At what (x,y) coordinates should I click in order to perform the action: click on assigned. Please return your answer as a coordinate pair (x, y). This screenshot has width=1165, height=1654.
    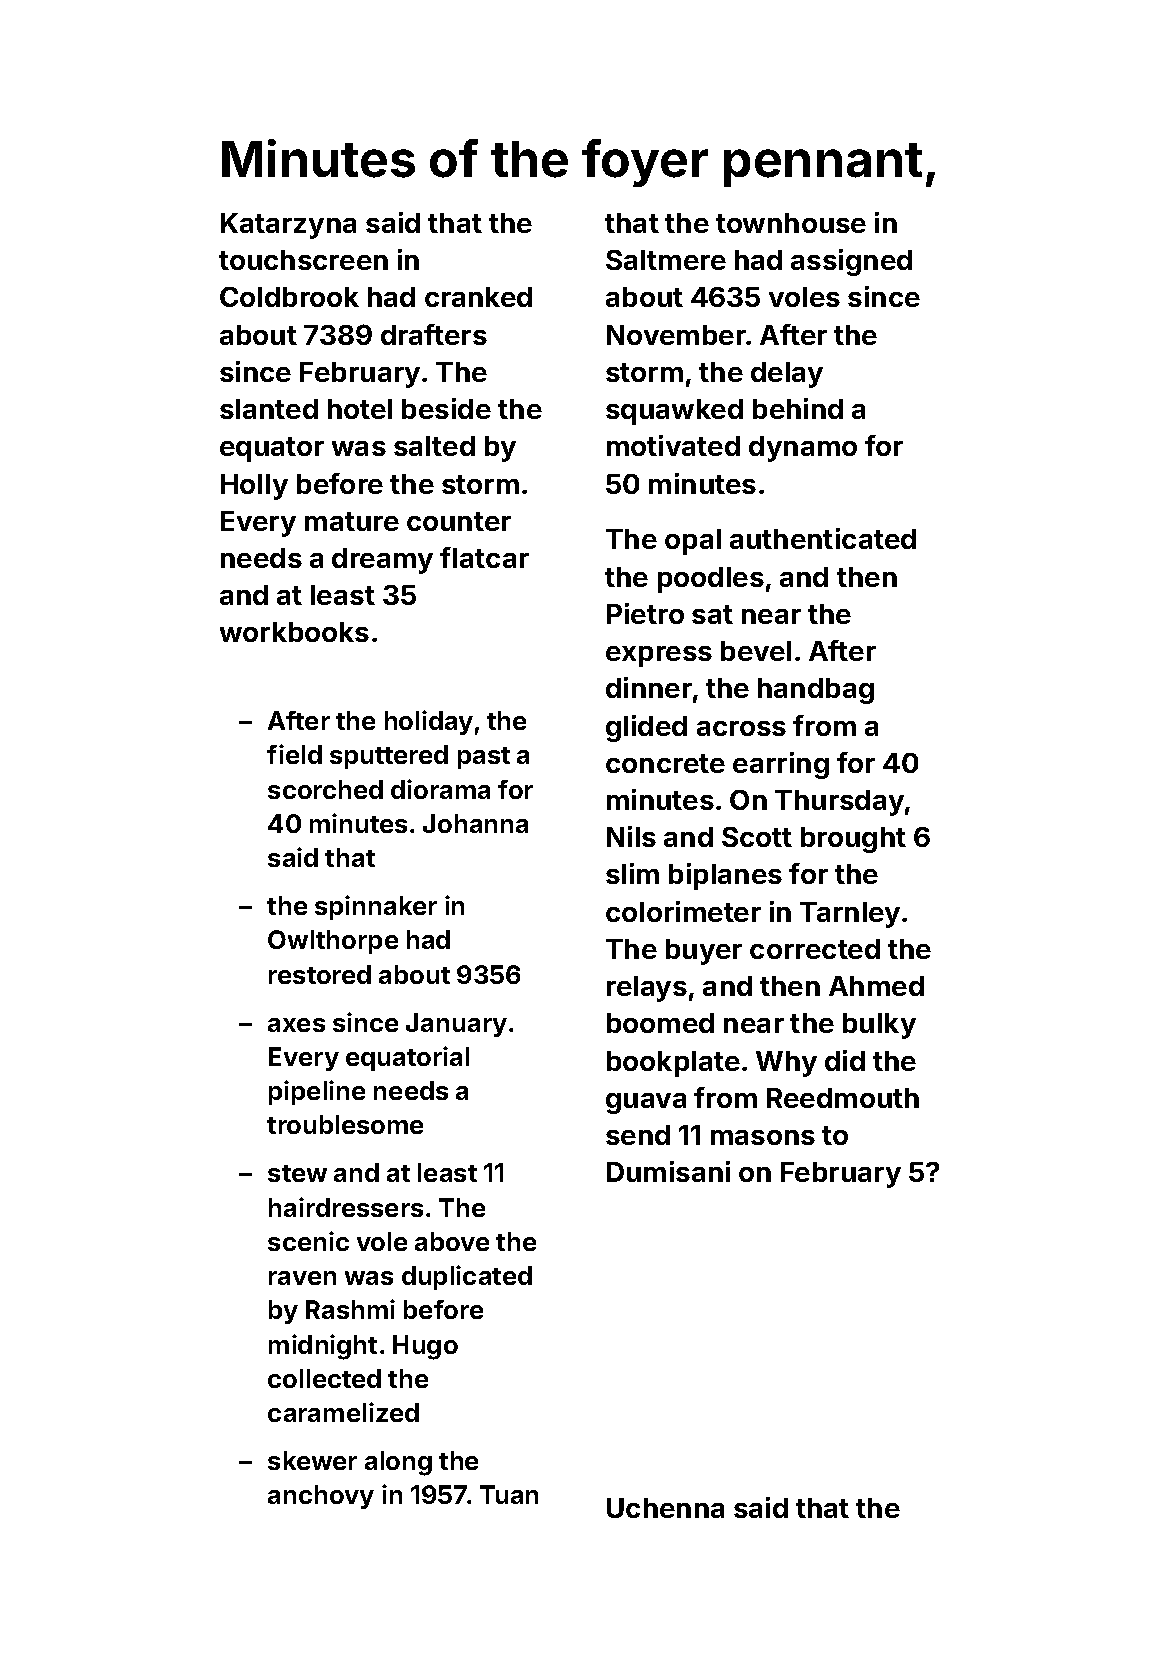
    Looking at the image, I should click on (851, 262).
